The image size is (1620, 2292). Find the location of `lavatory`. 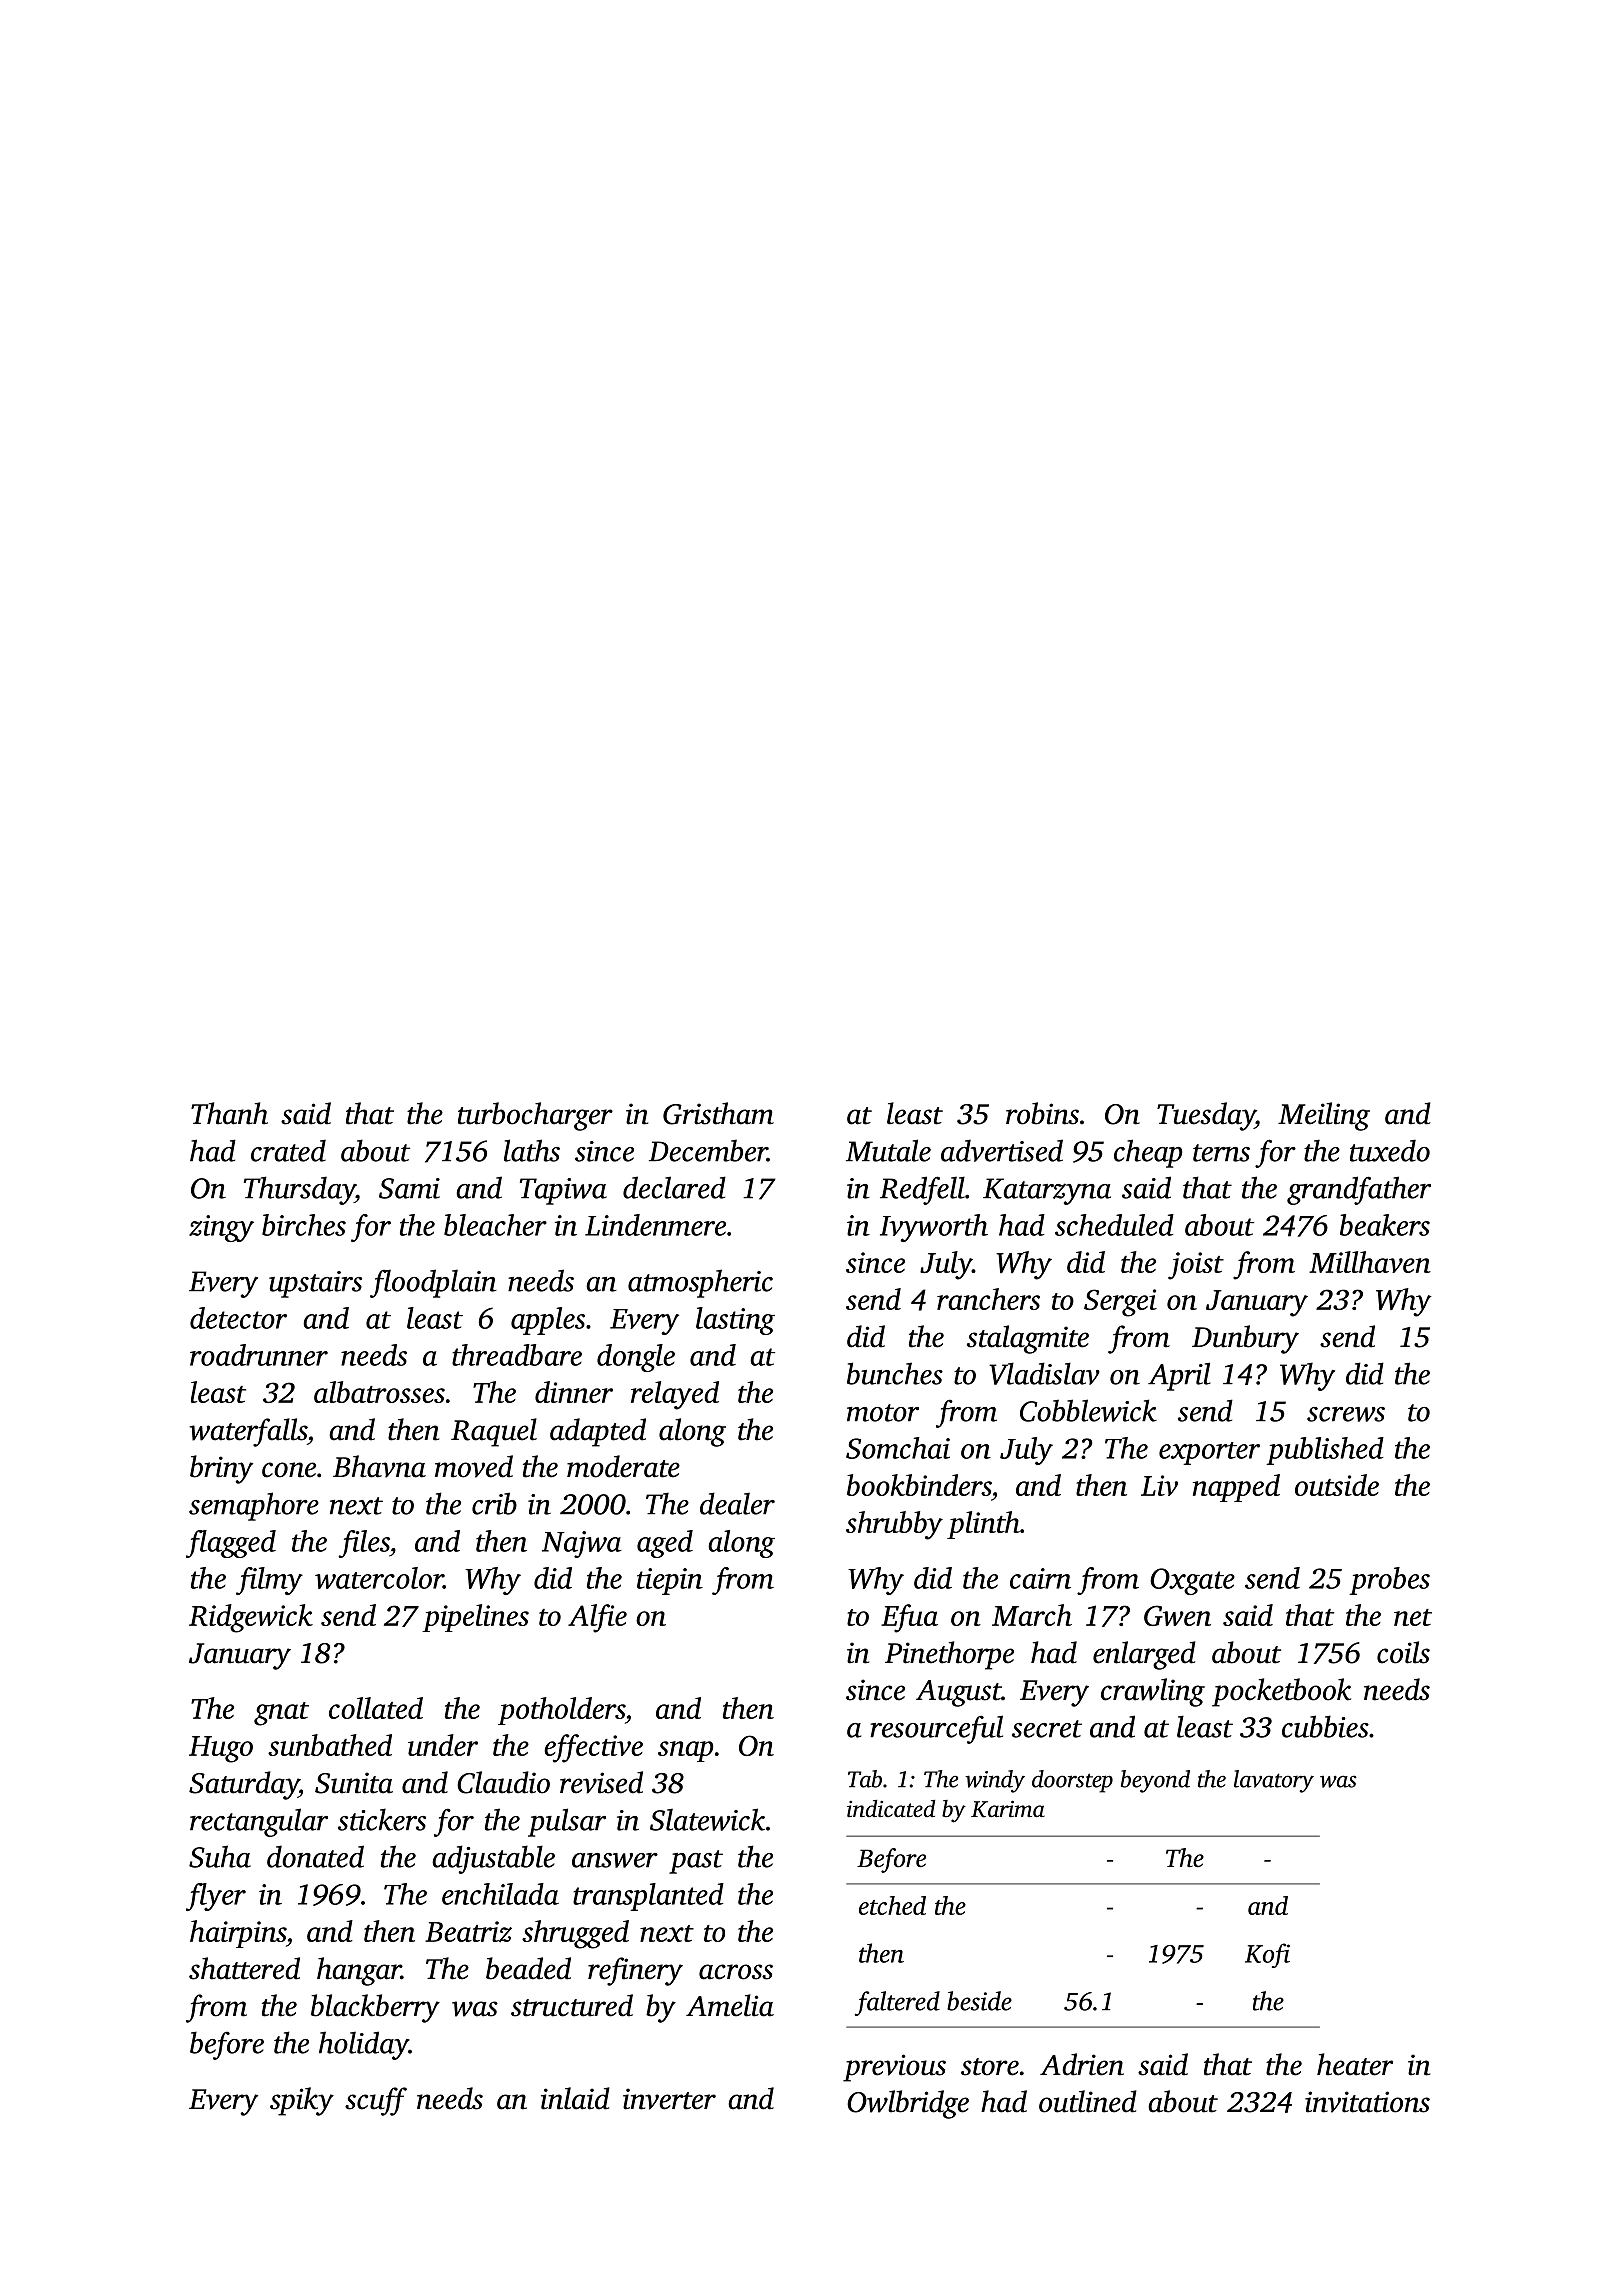

lavatory is located at coordinates (1274, 1781).
